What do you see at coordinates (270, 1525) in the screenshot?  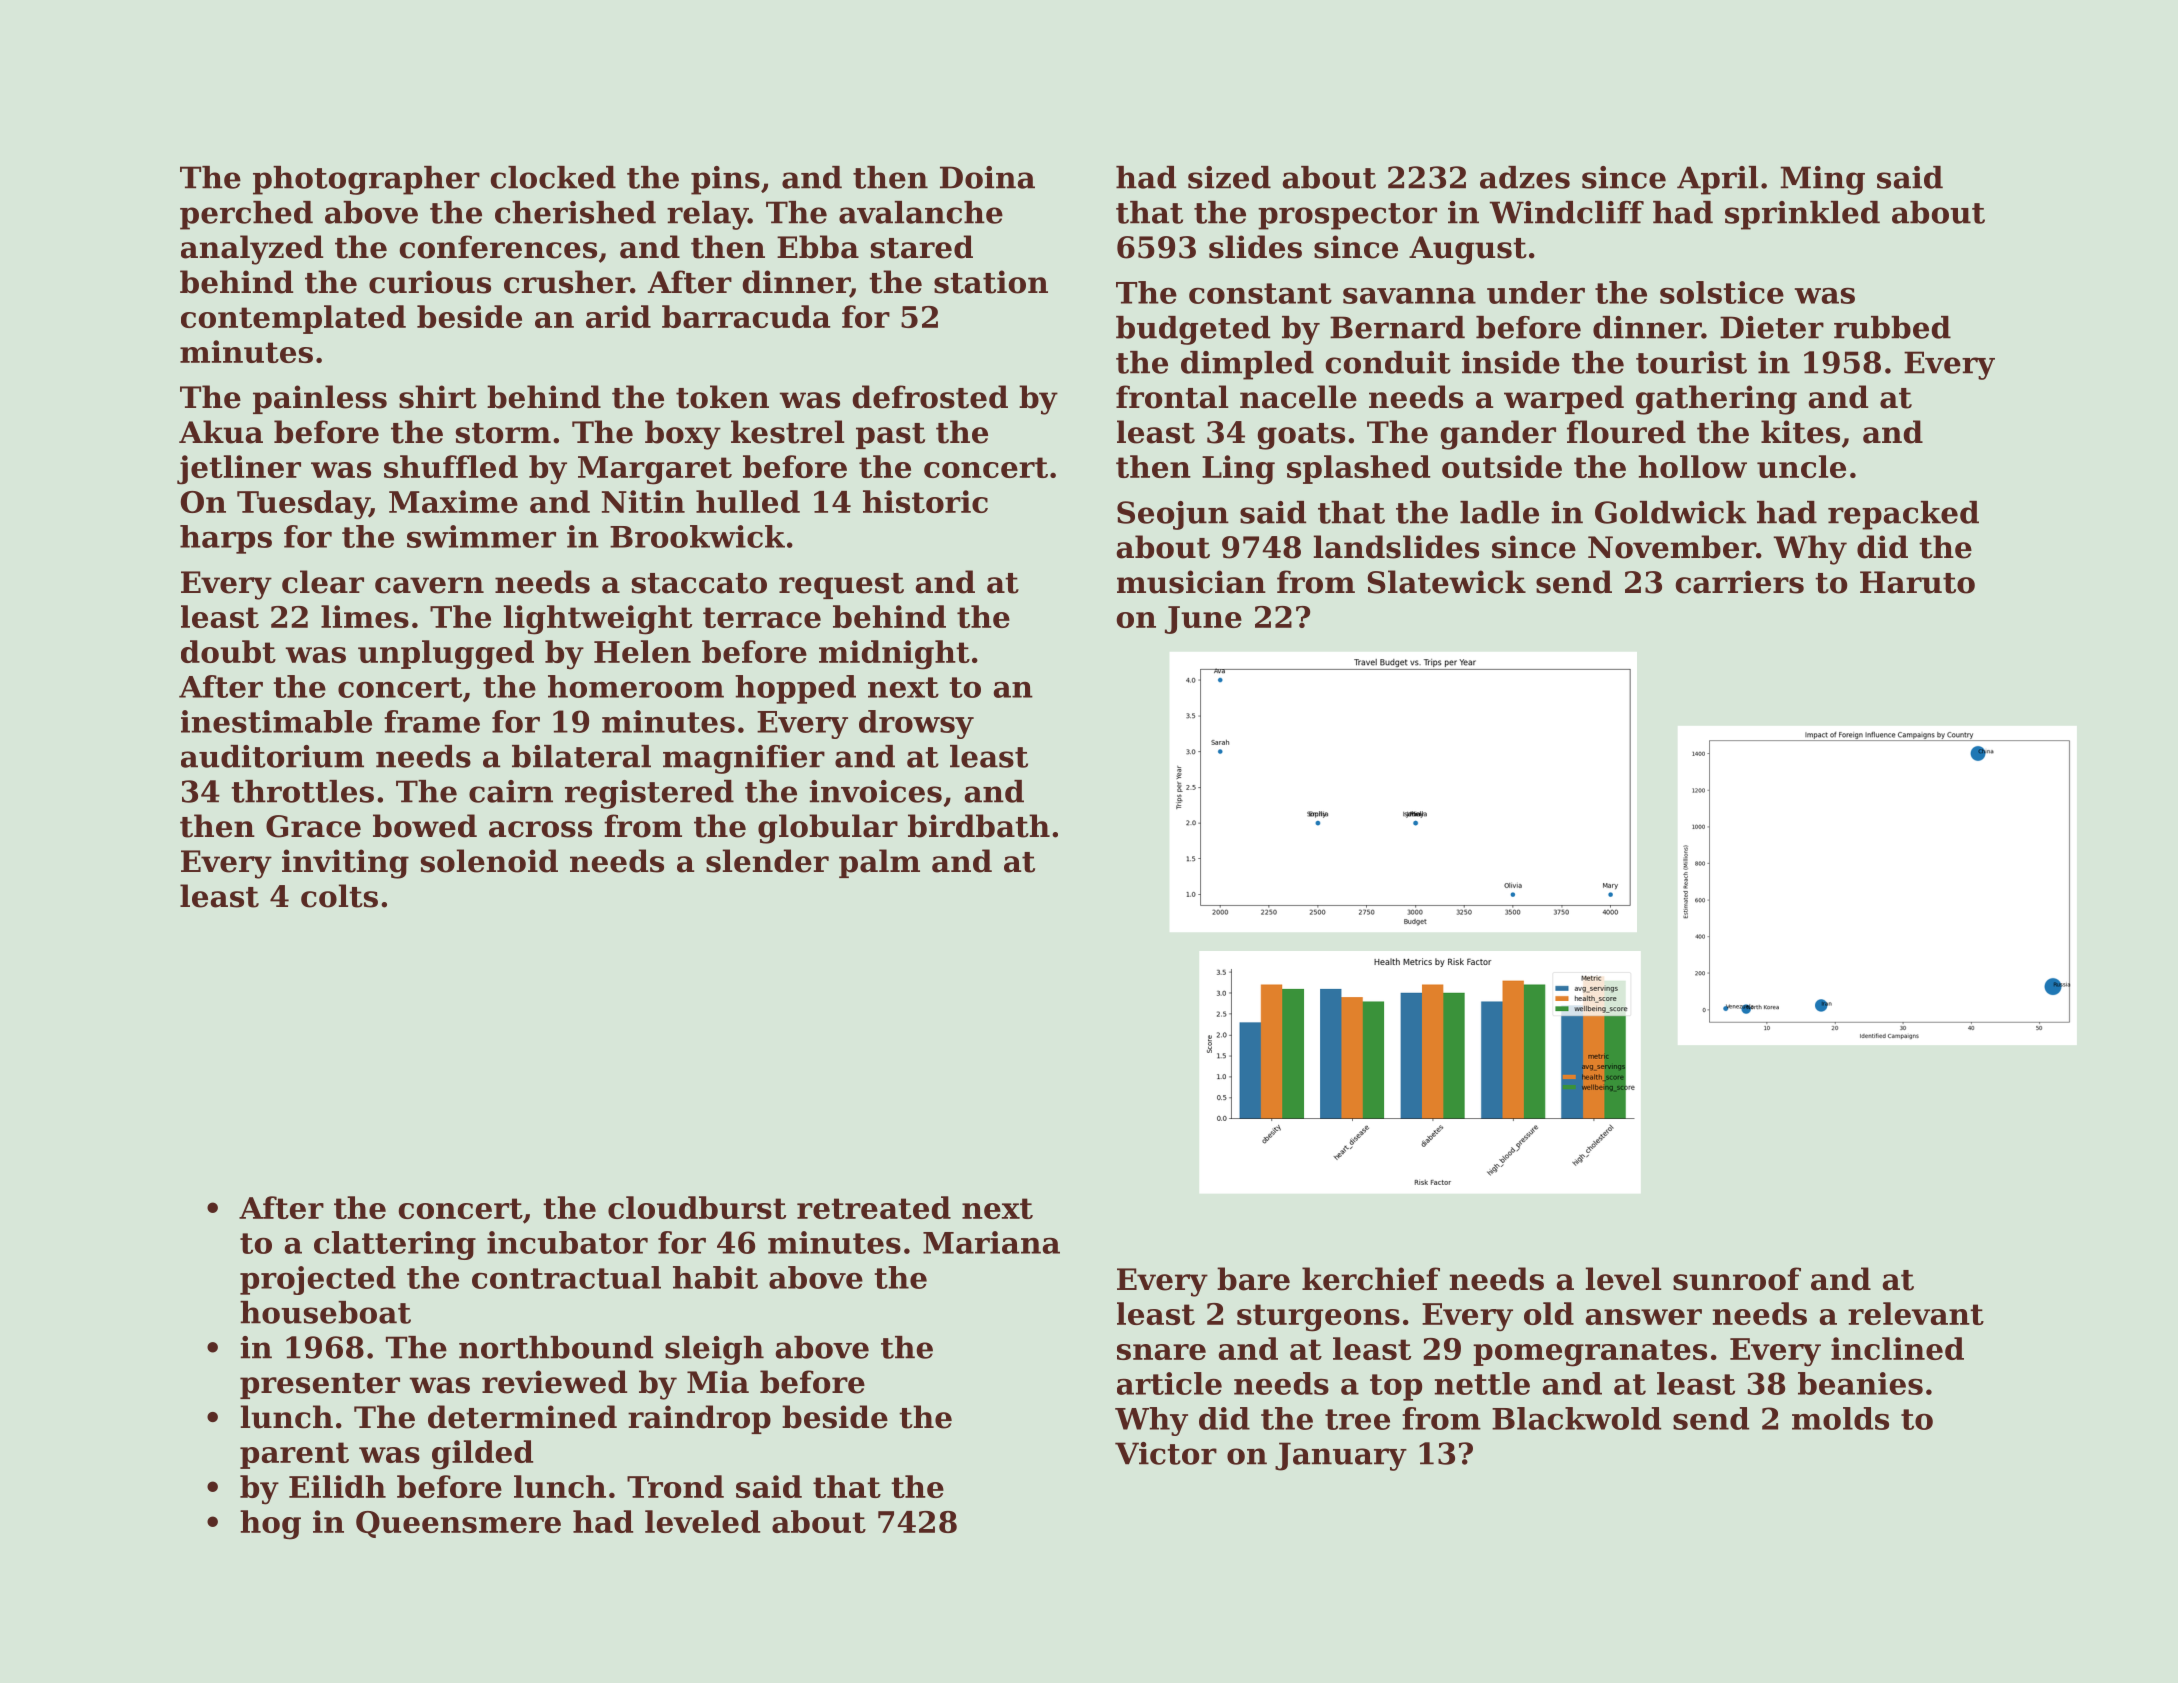 I see `hog` at bounding box center [270, 1525].
